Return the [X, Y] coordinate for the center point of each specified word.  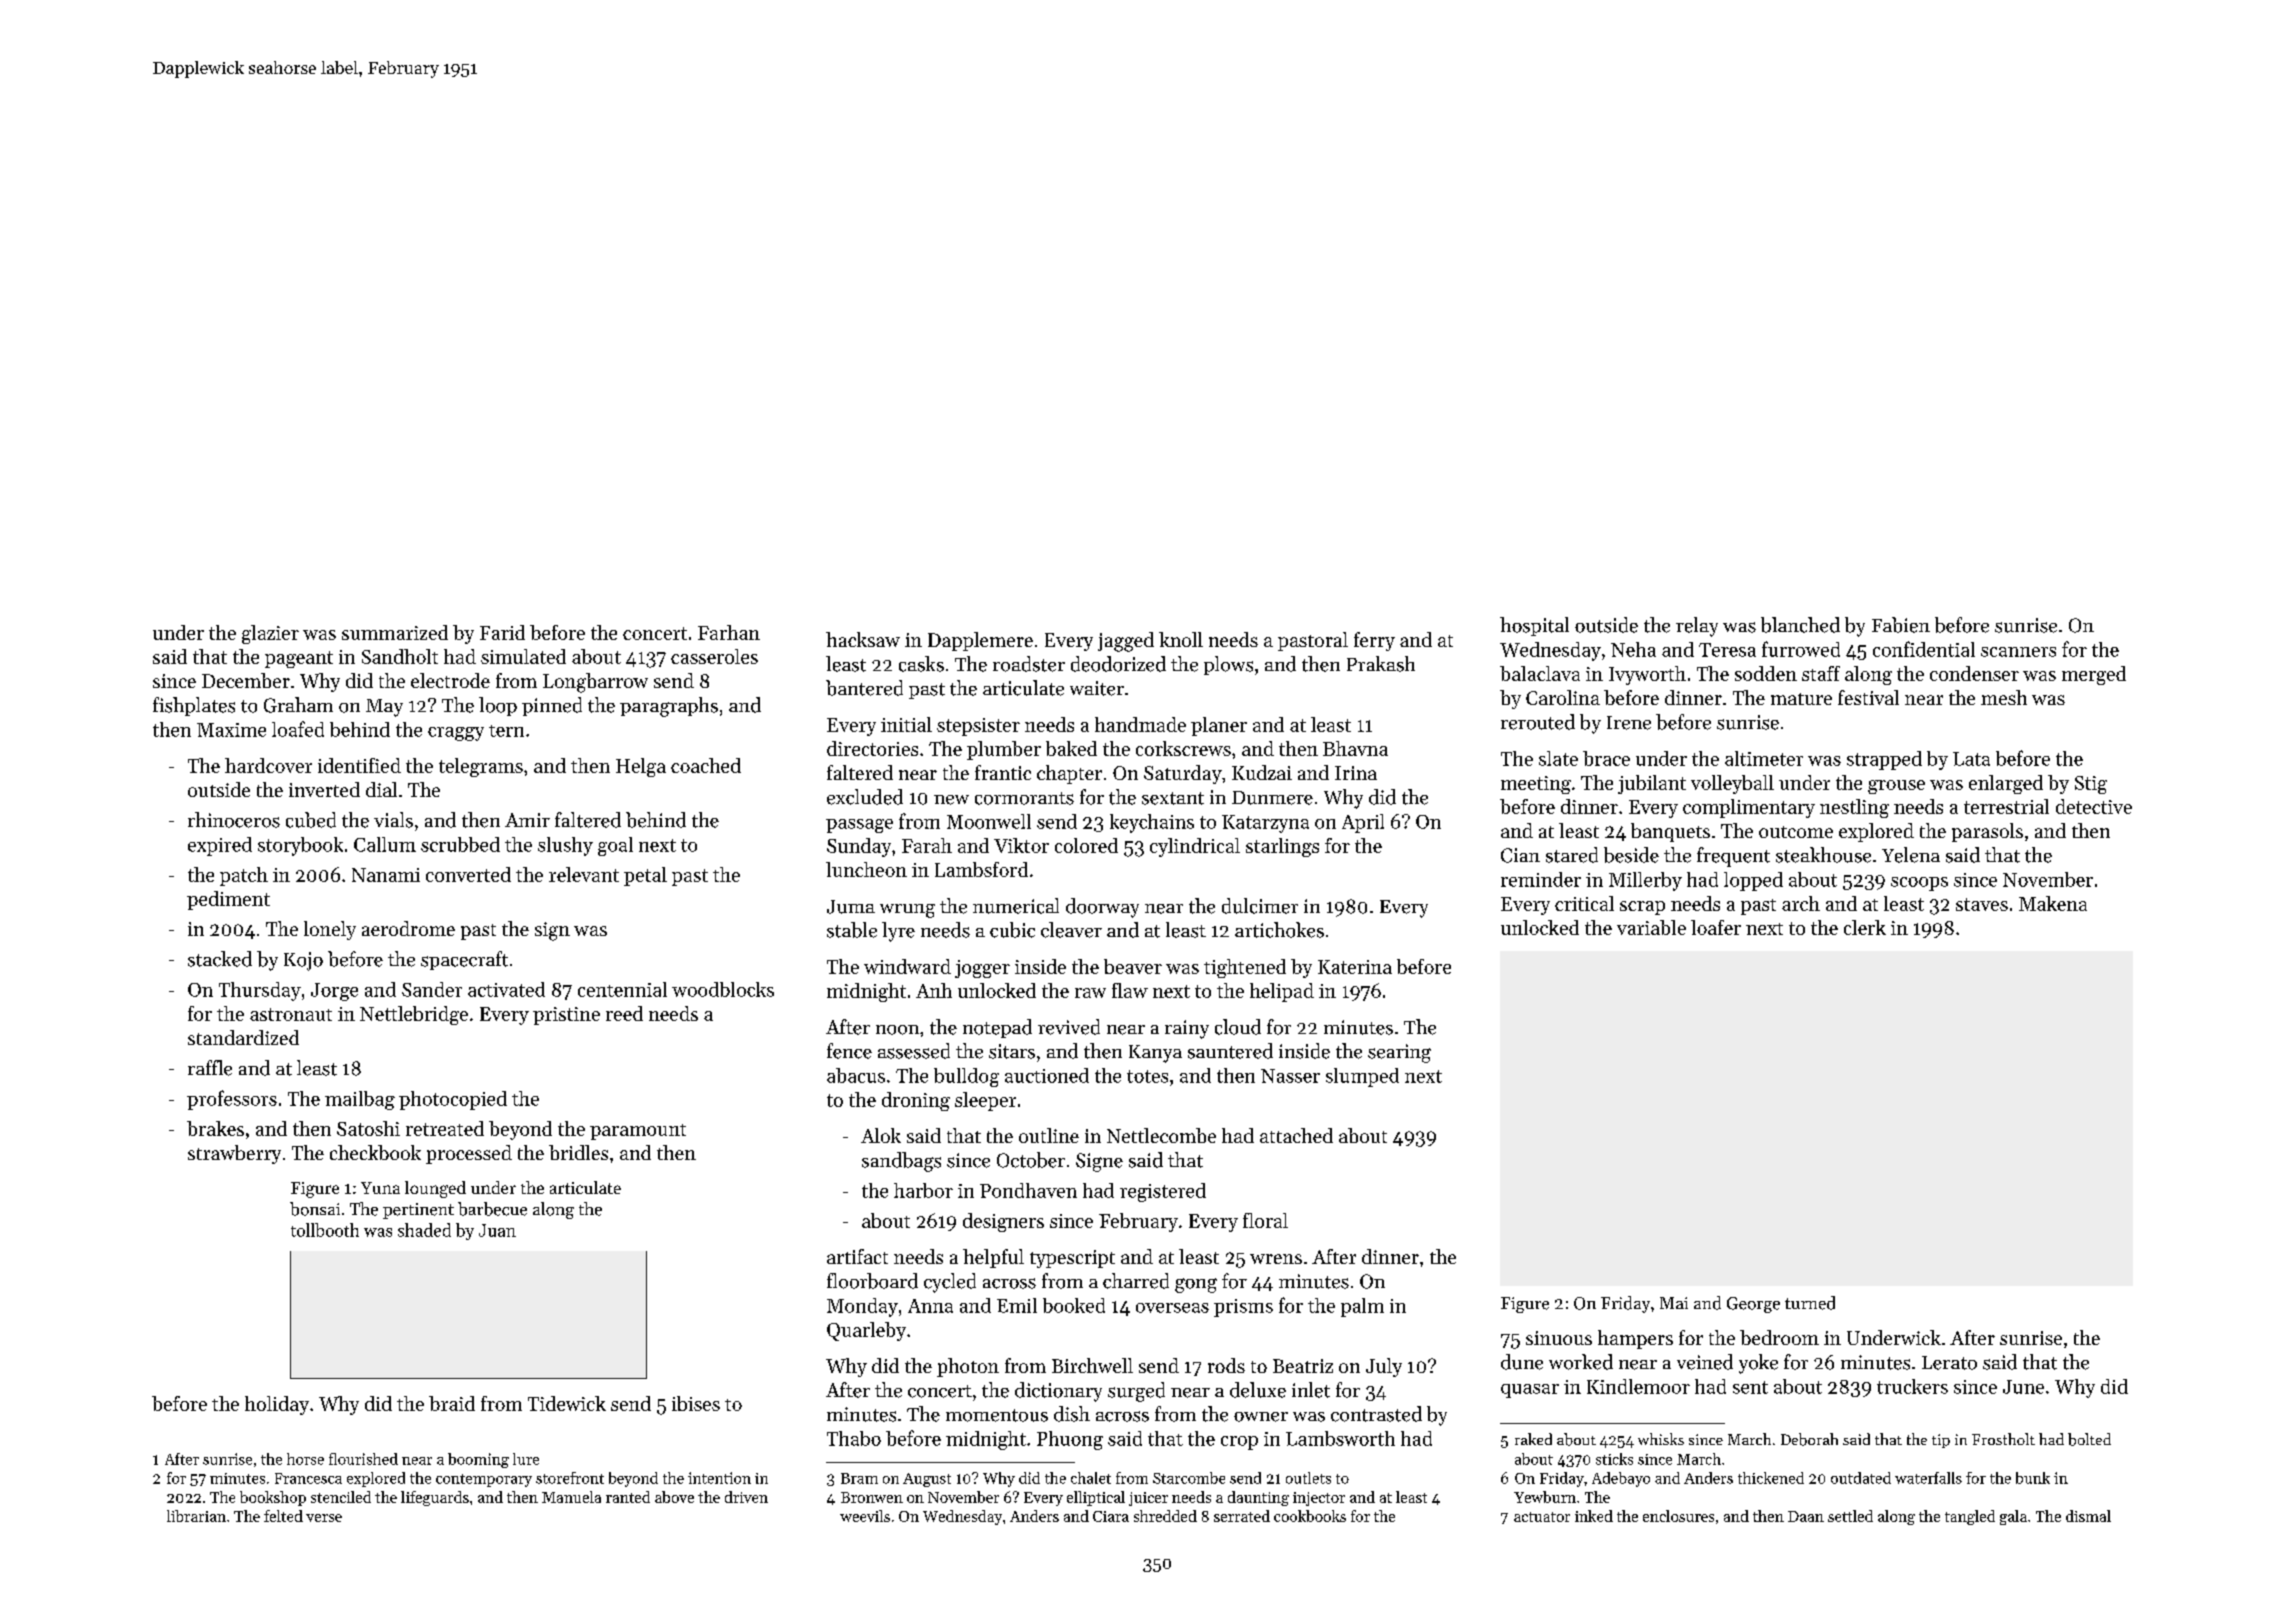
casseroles [714, 656]
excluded [865, 797]
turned [1810, 1303]
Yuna [380, 1188]
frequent [1733, 857]
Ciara [1111, 1516]
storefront [570, 1478]
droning [916, 1101]
